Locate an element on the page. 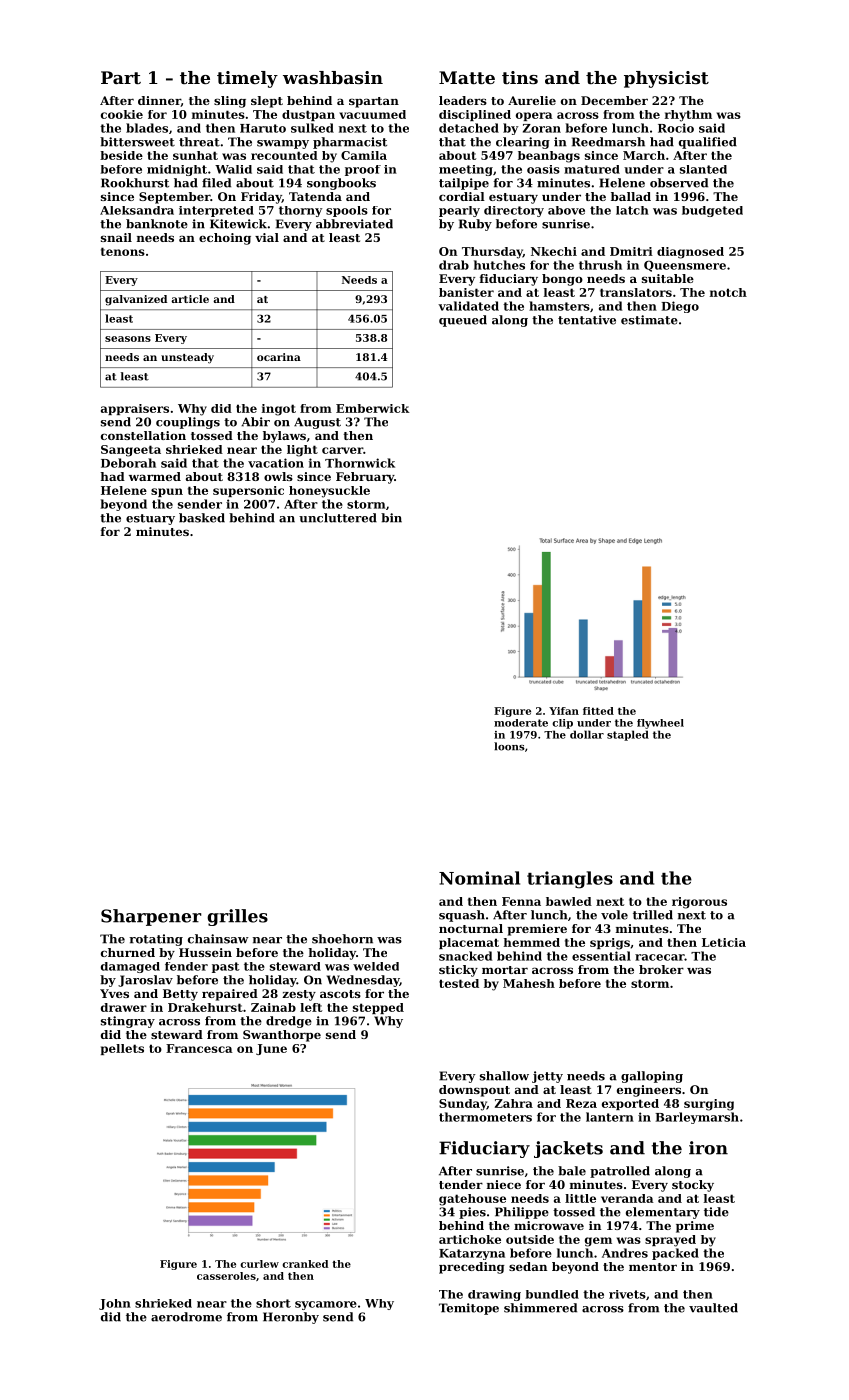 The width and height of the page is (849, 1400). pellets is located at coordinates (122, 1049).
